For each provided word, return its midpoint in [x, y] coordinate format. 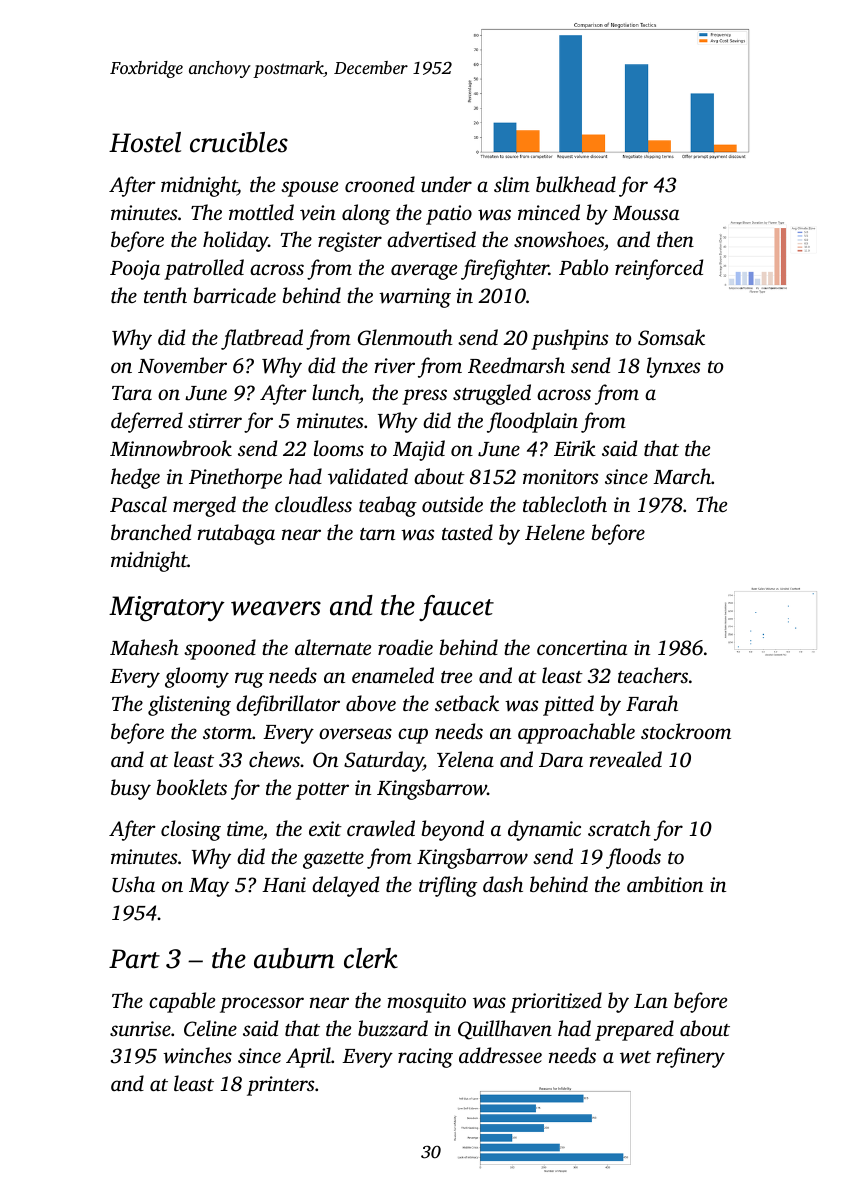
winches [197, 1055]
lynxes [673, 367]
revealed [626, 759]
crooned [380, 184]
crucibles [239, 142]
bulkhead [576, 184]
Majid [419, 450]
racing [425, 1058]
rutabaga [236, 534]
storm [227, 733]
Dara [561, 760]
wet [635, 1057]
